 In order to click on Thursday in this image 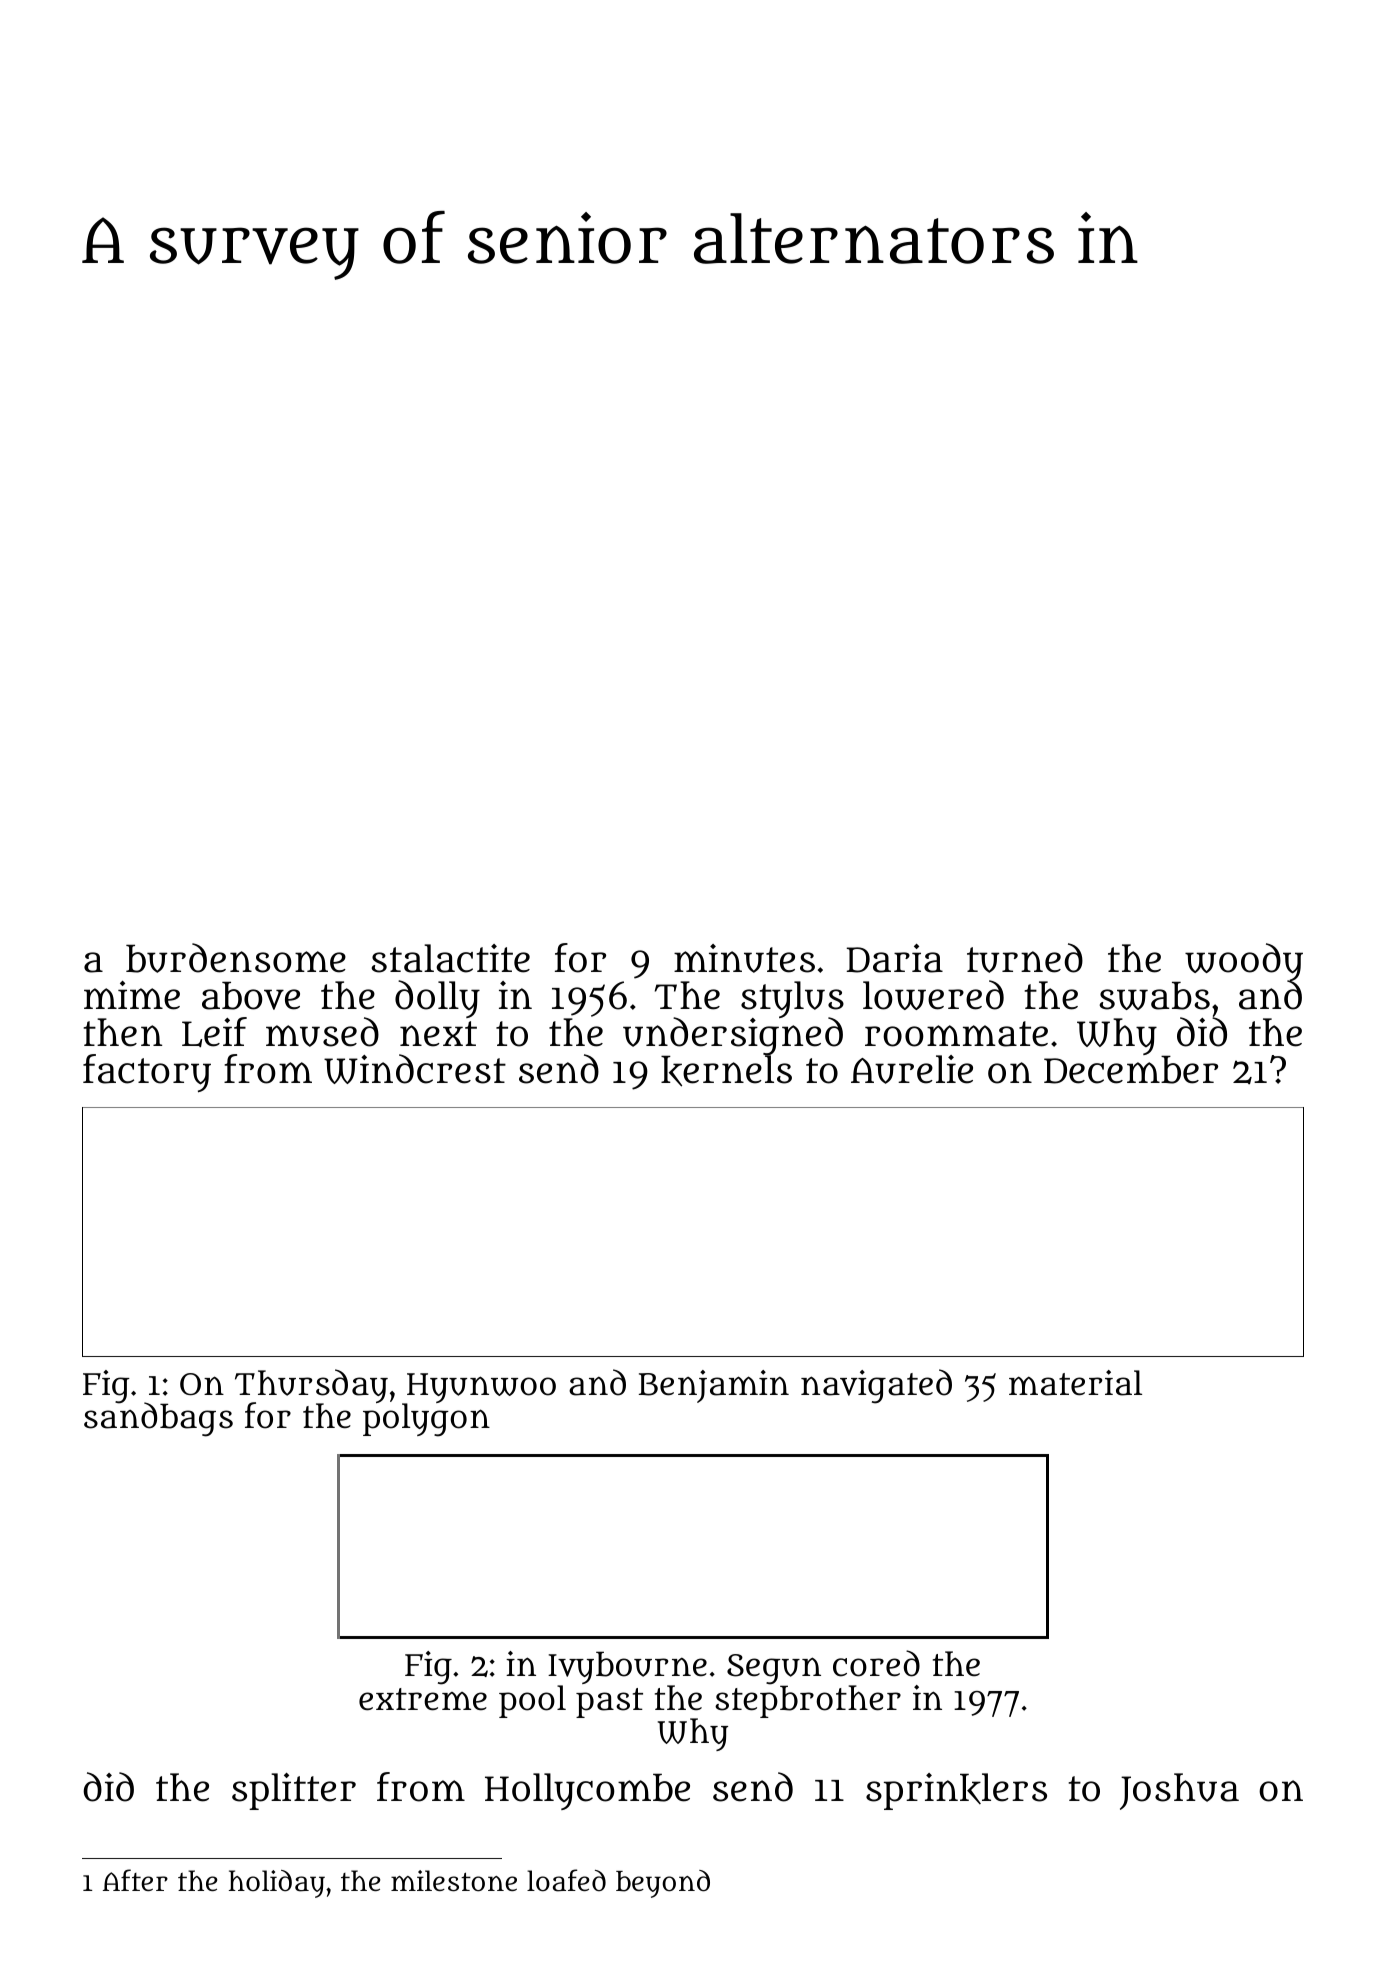, I will do `click(311, 1386)`.
